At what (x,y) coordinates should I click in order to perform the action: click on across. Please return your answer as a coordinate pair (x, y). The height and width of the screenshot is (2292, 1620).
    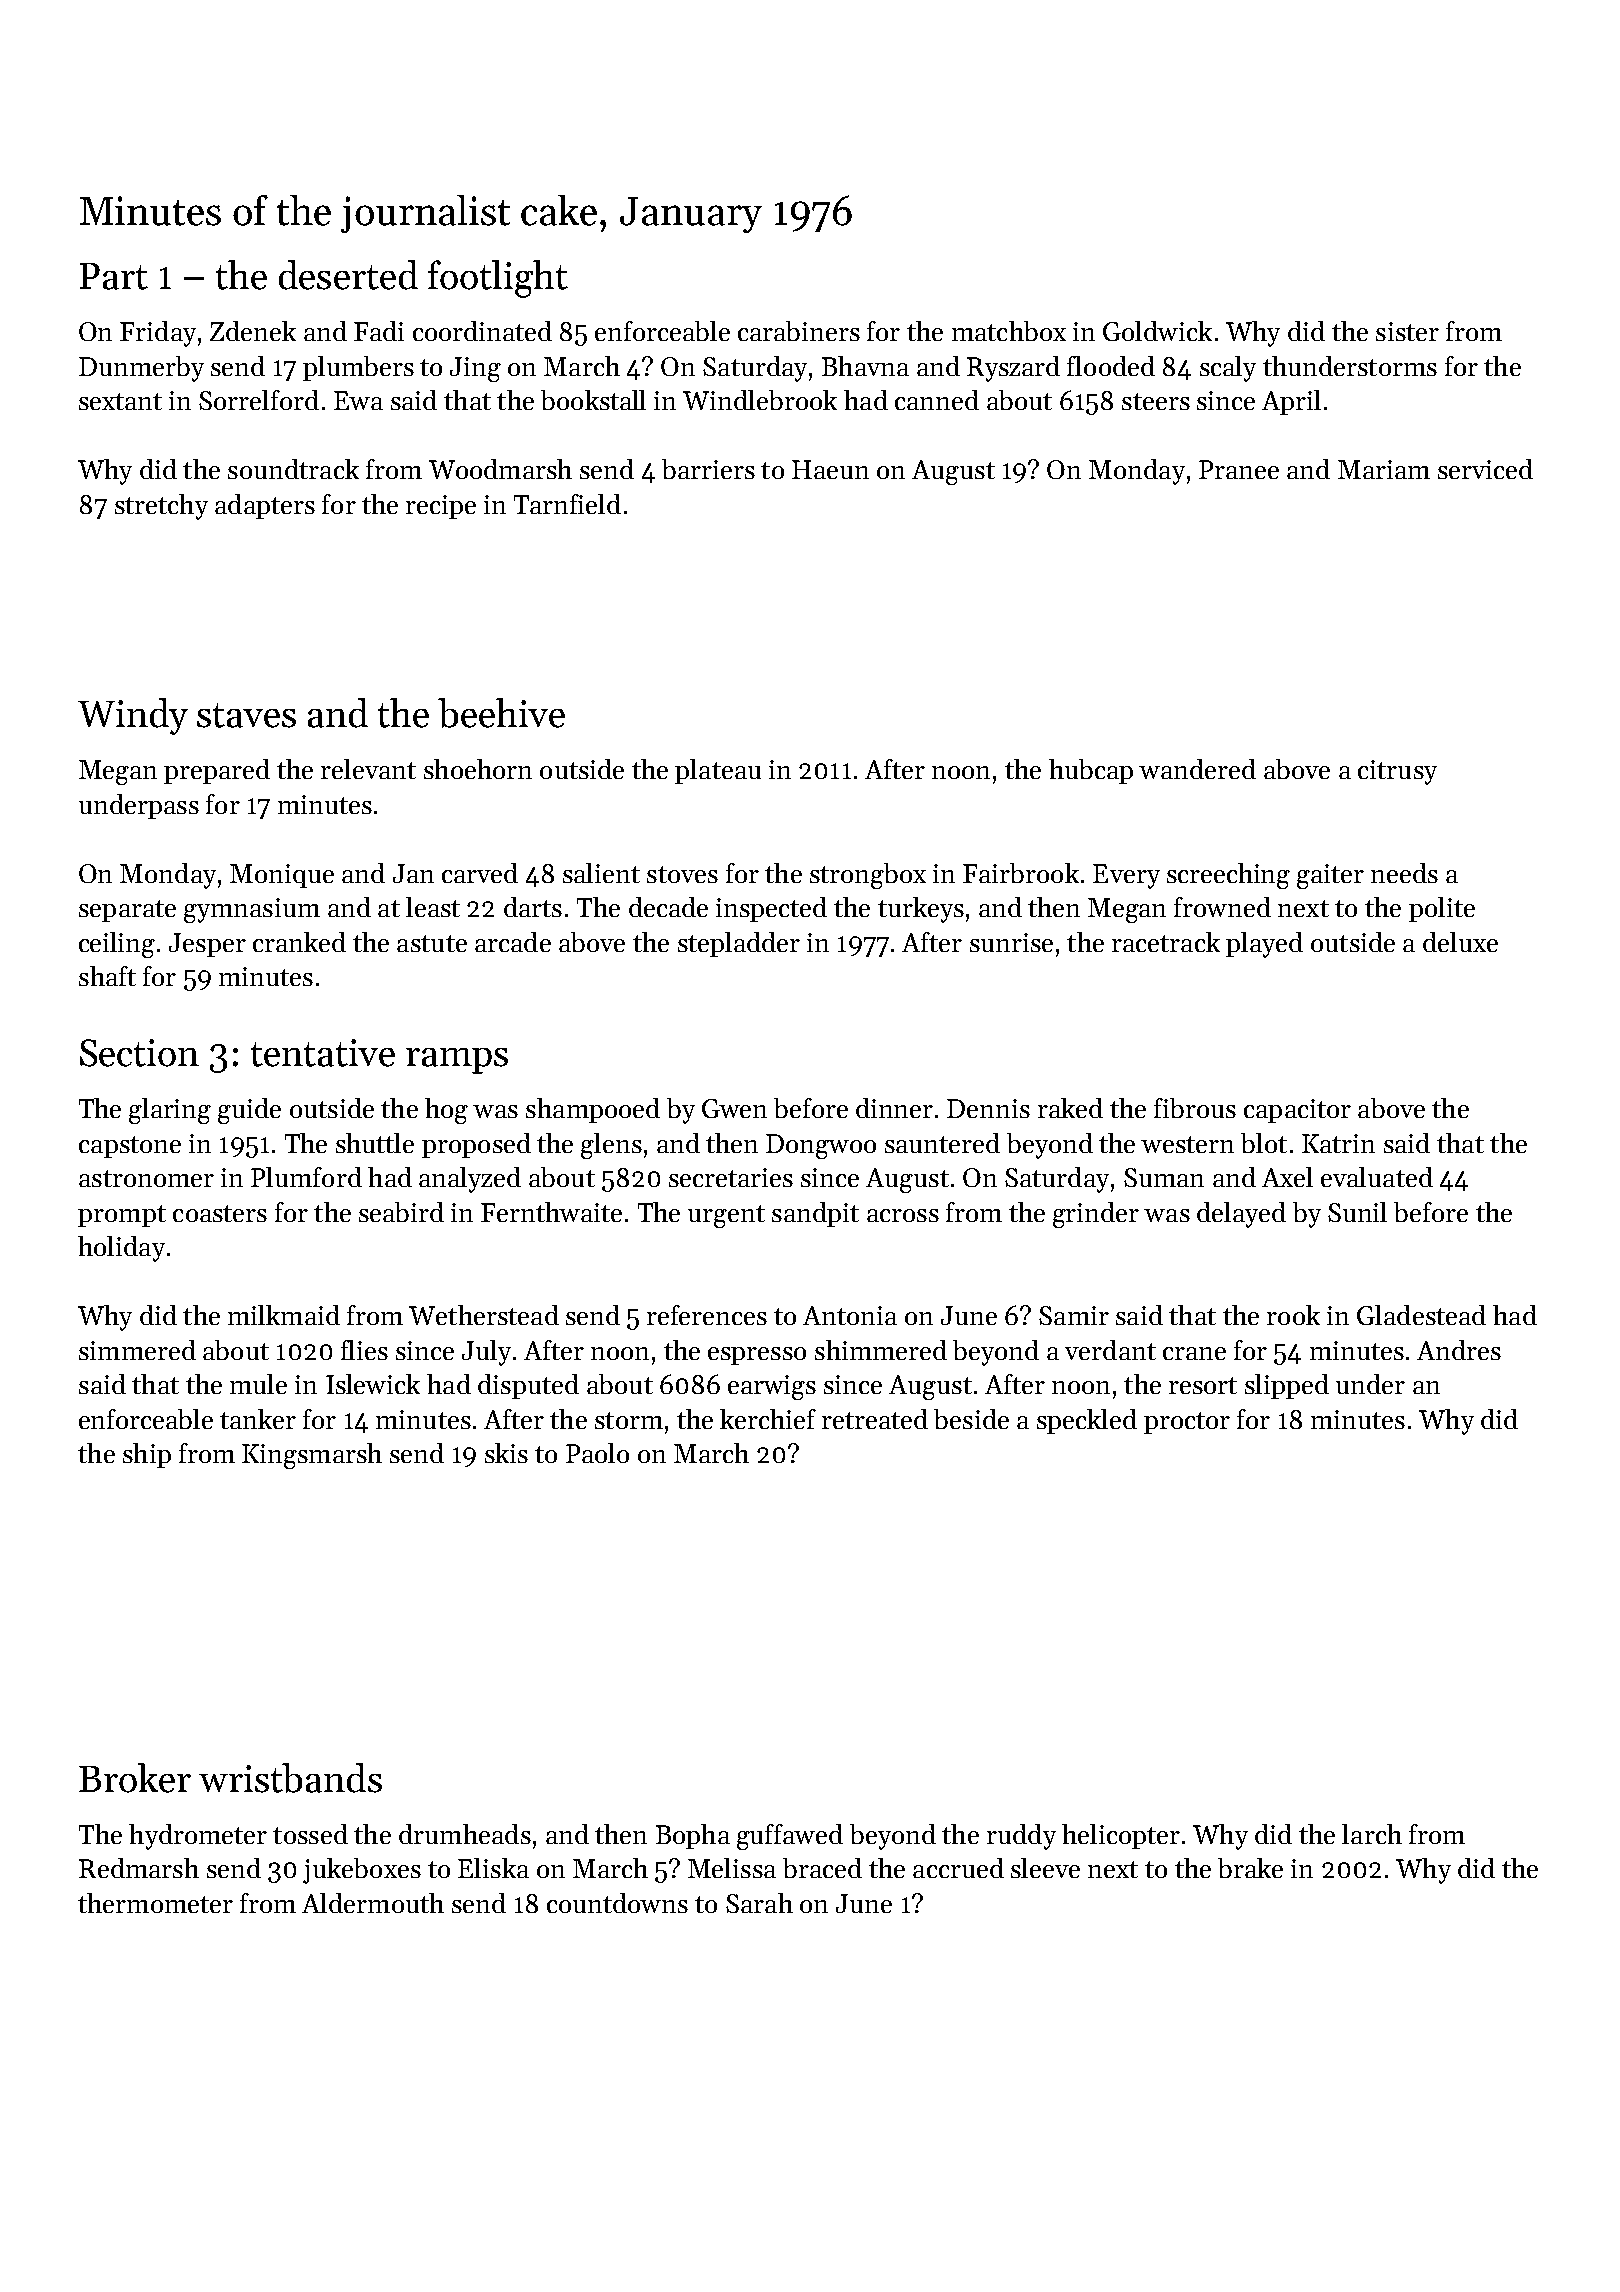
    Looking at the image, I should click on (903, 1215).
